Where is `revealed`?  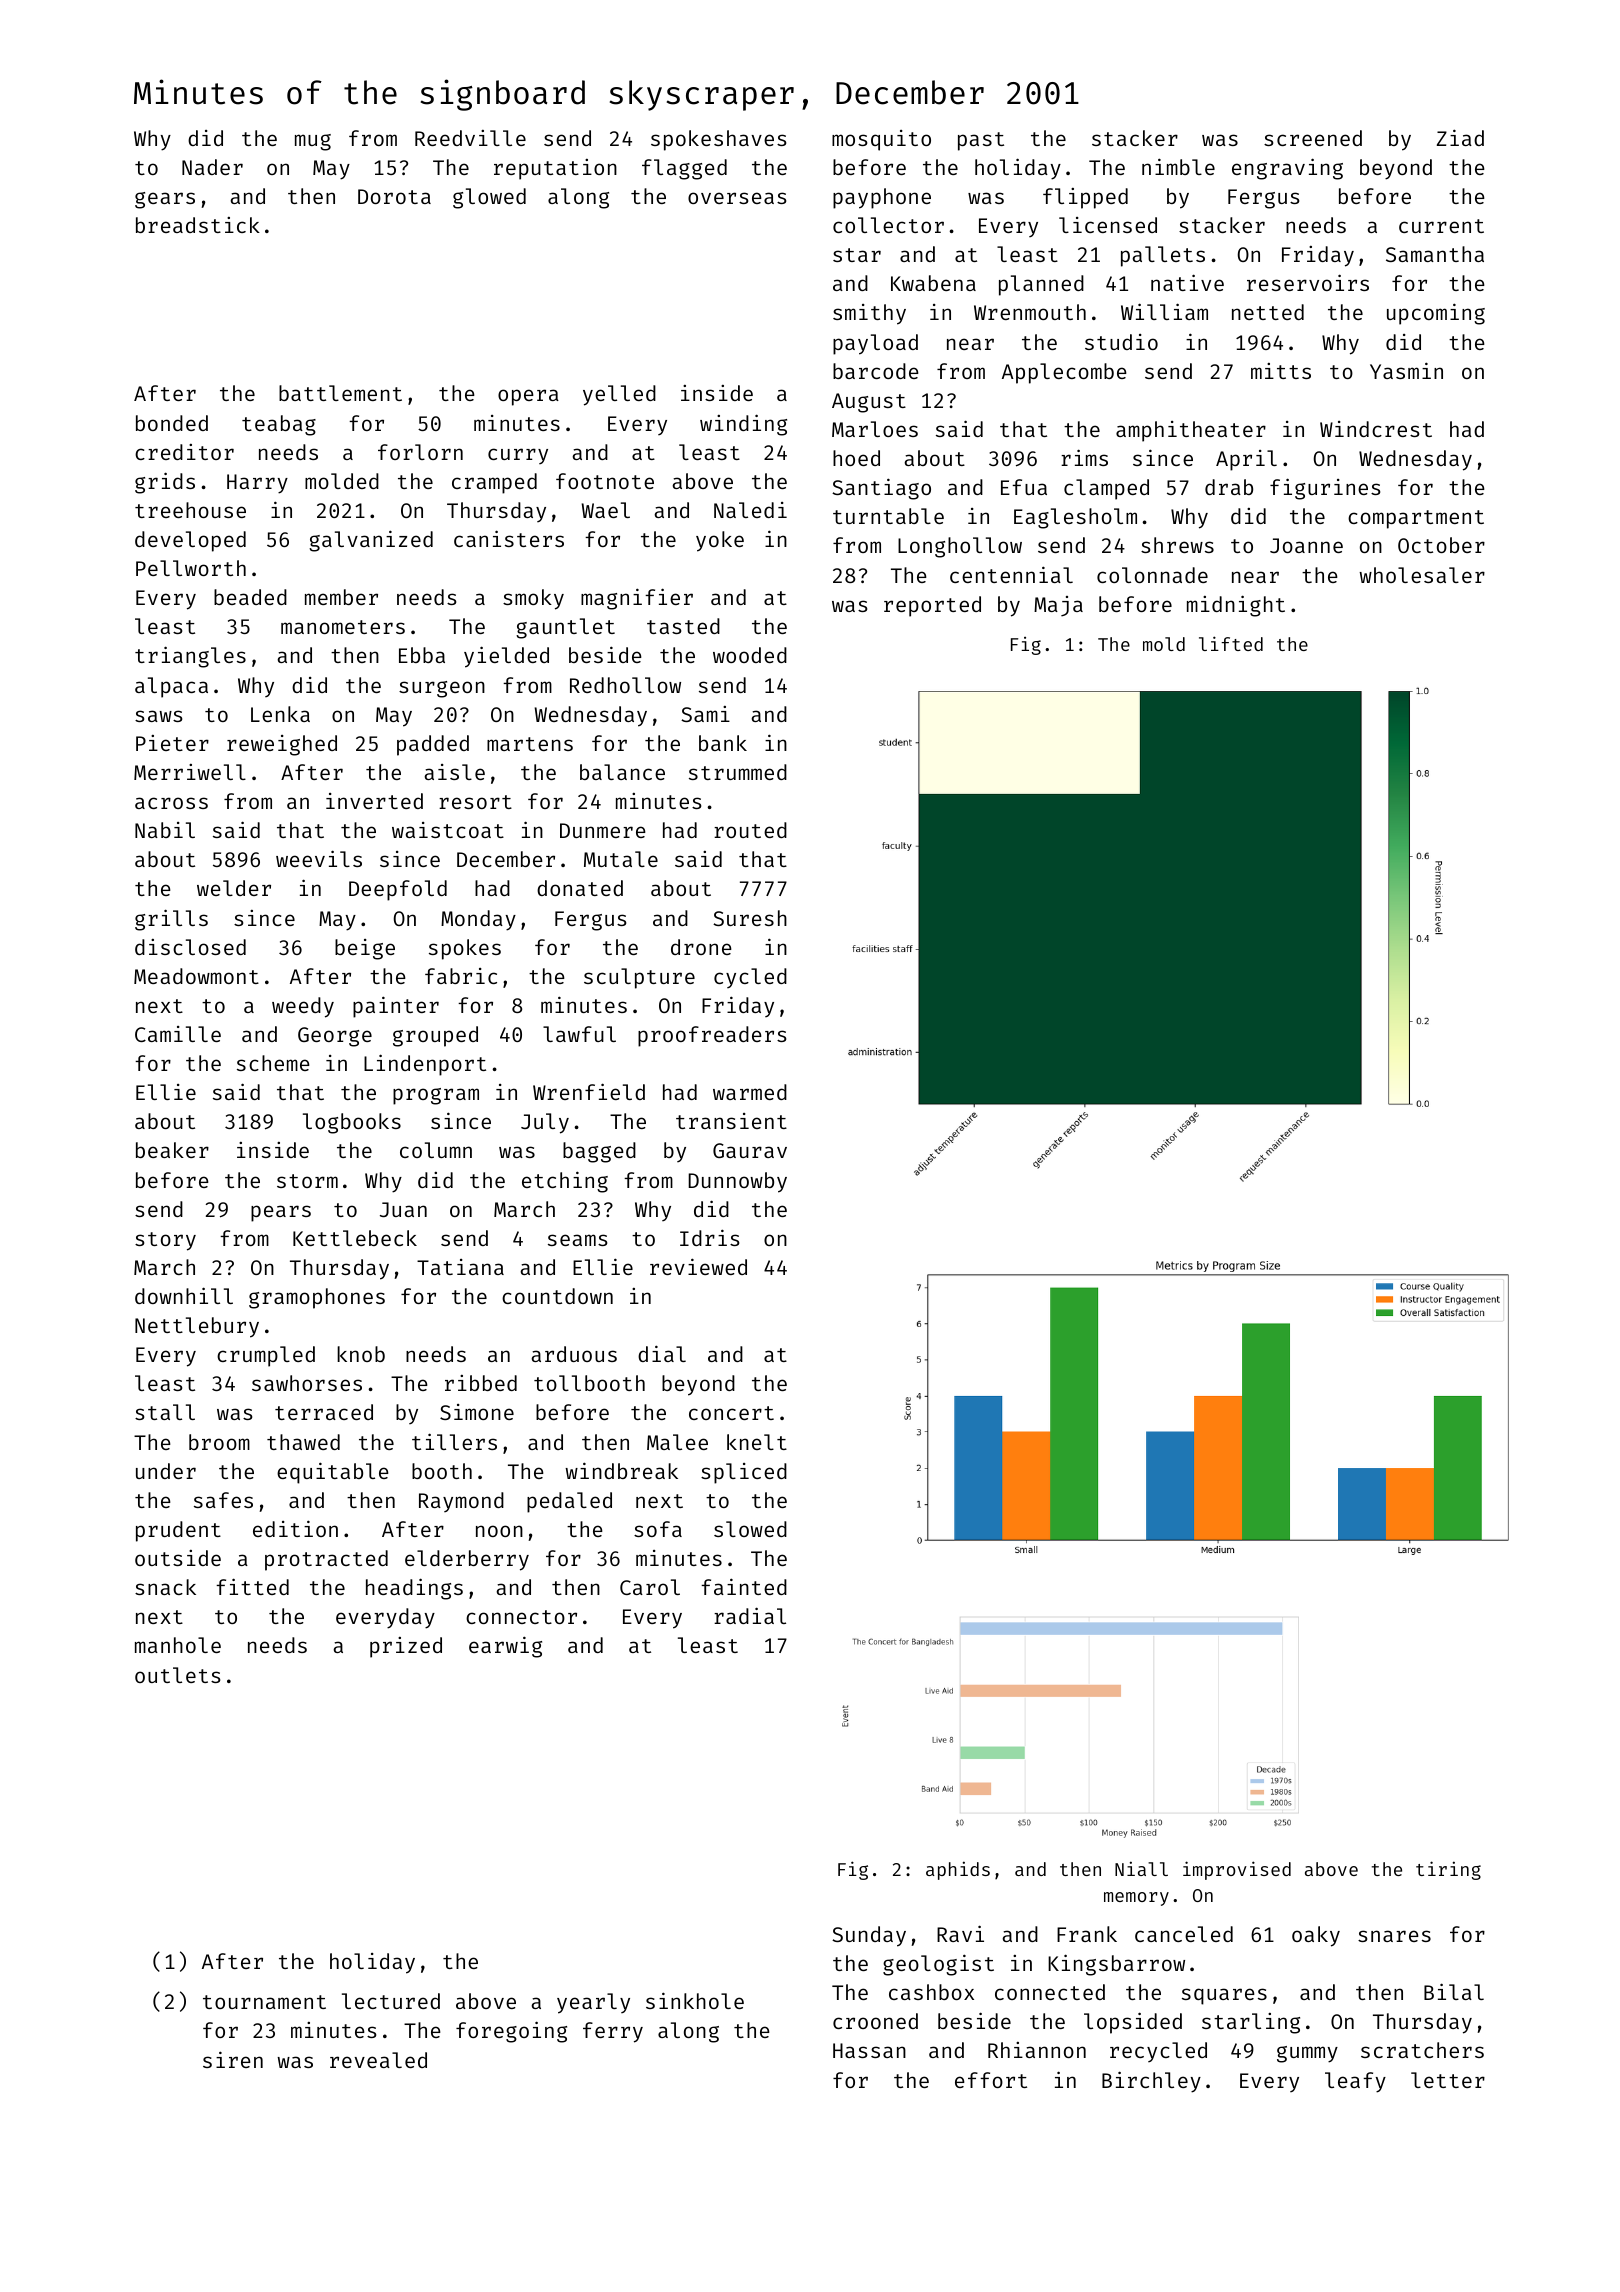
revealed is located at coordinates (378, 2060).
